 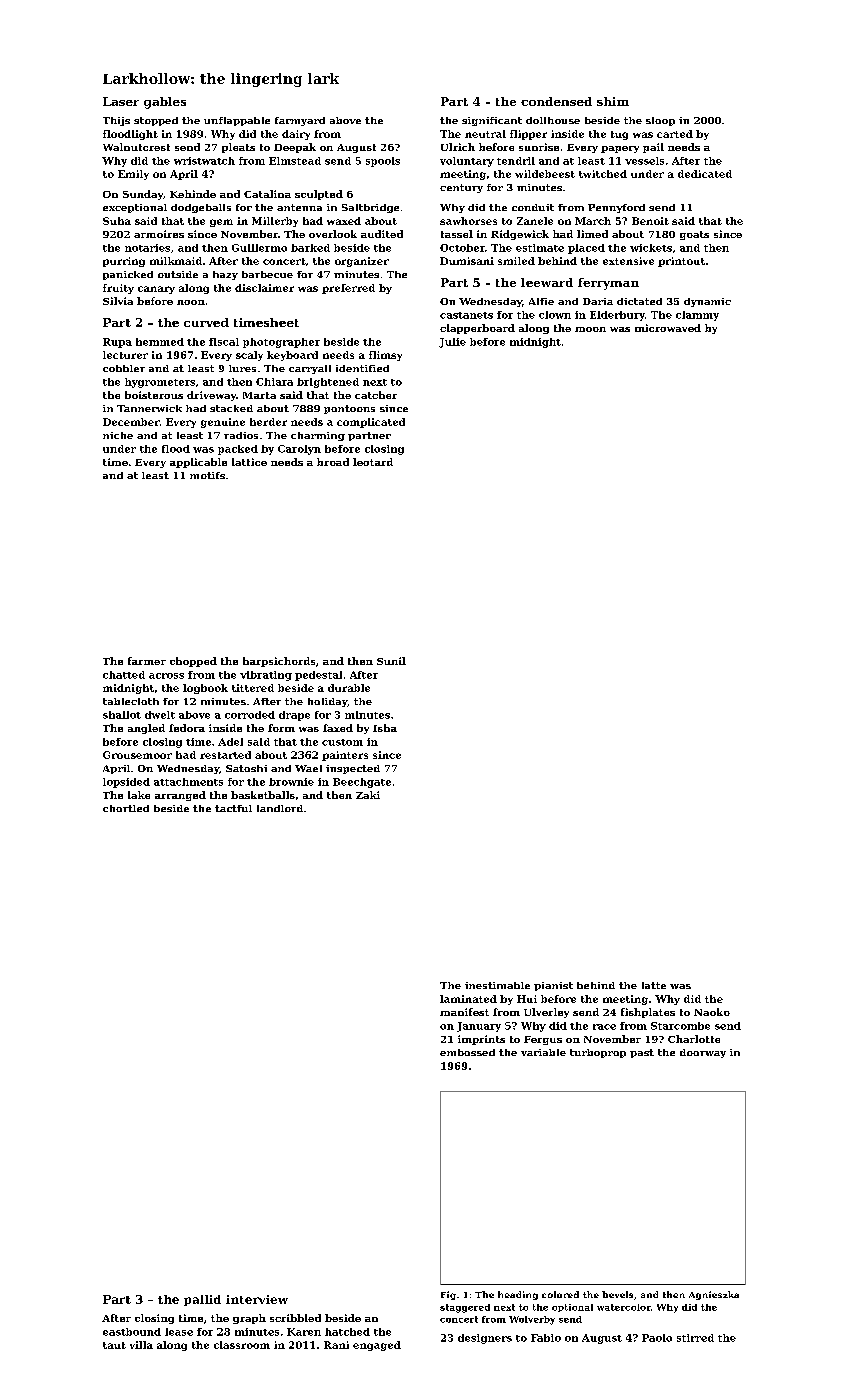 I want to click on pallid, so click(x=202, y=1300).
